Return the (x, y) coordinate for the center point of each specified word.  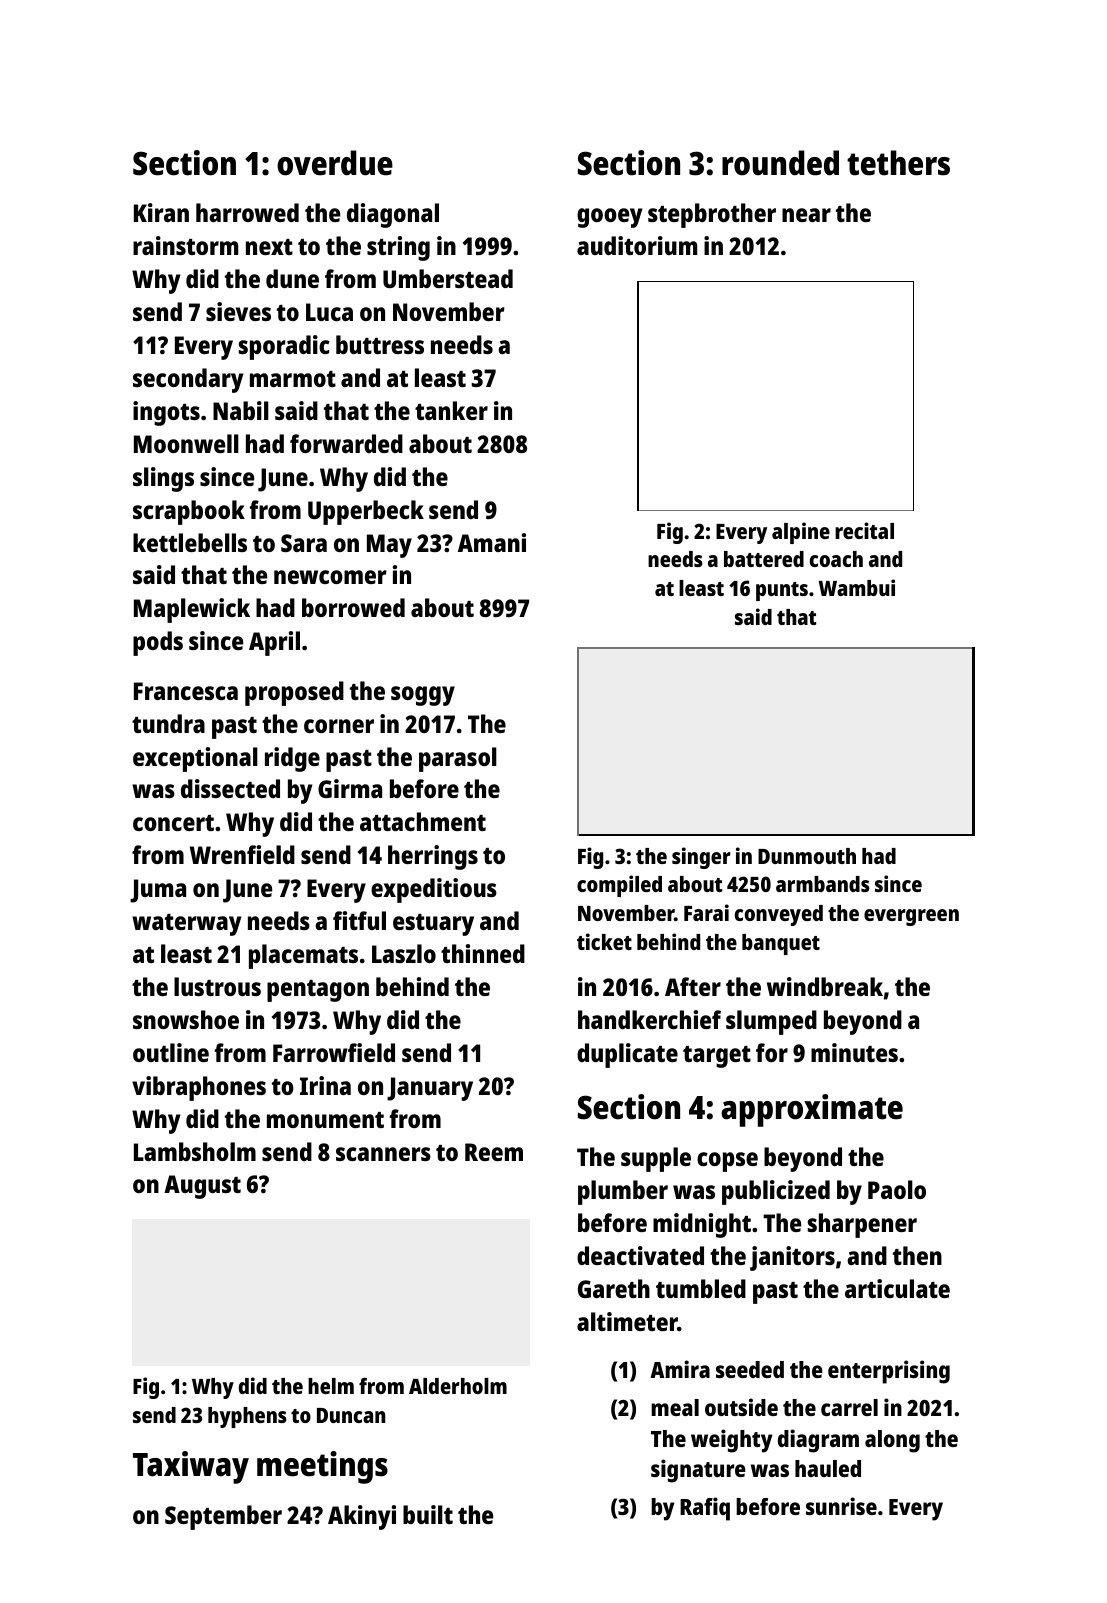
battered (764, 559)
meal (675, 1407)
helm (331, 1386)
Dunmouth (807, 856)
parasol (458, 759)
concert (173, 823)
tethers (898, 163)
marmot (293, 379)
